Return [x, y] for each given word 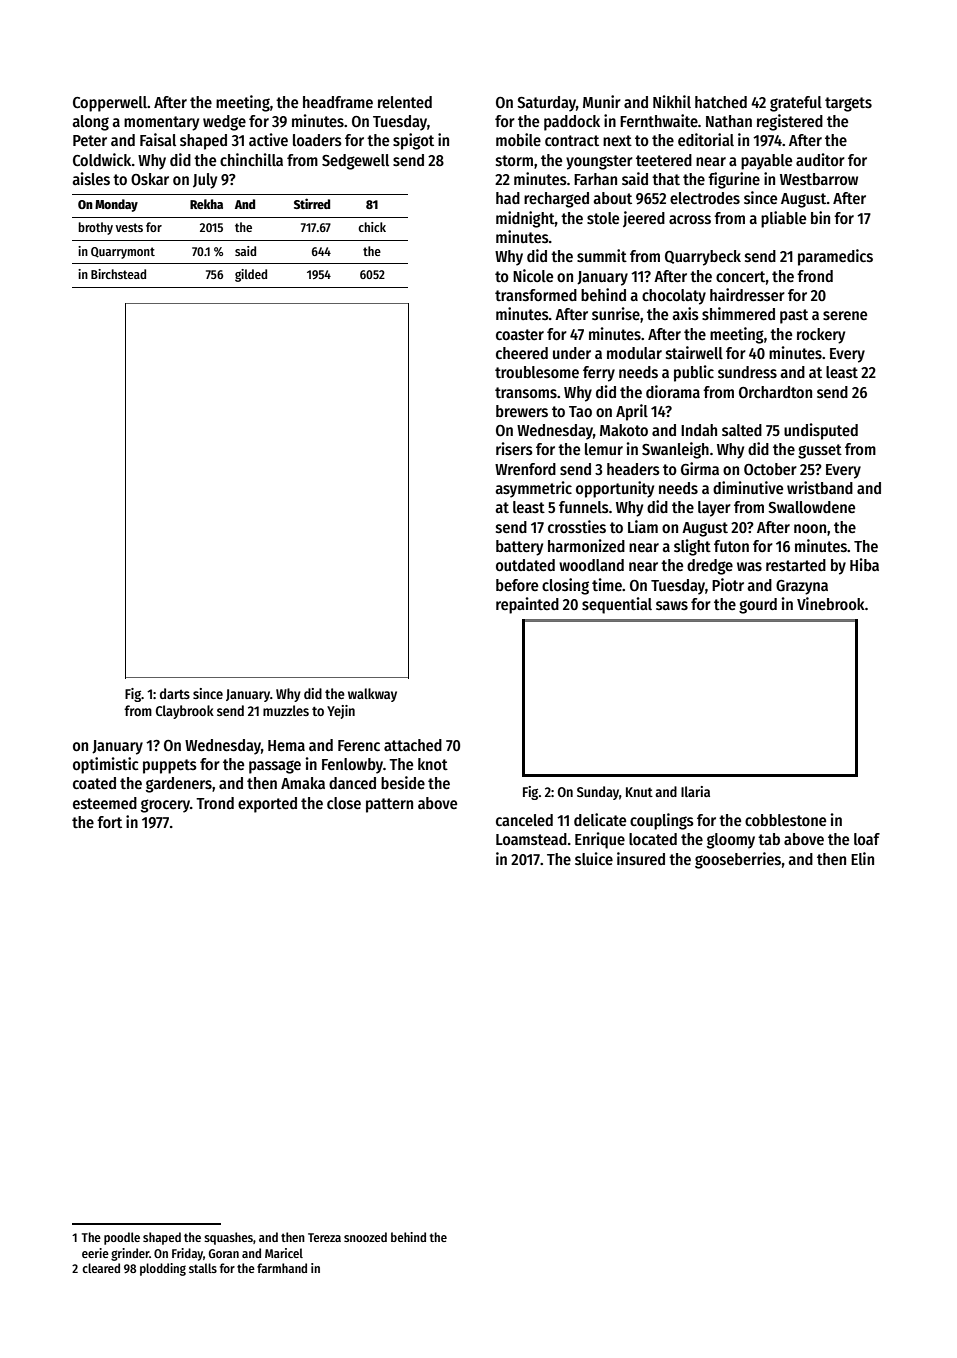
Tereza [324, 1237]
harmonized [586, 545]
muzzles [286, 710]
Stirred [312, 203]
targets [848, 104]
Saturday [546, 104]
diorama [673, 391]
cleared [101, 1268]
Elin [862, 858]
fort [109, 822]
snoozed [365, 1237]
